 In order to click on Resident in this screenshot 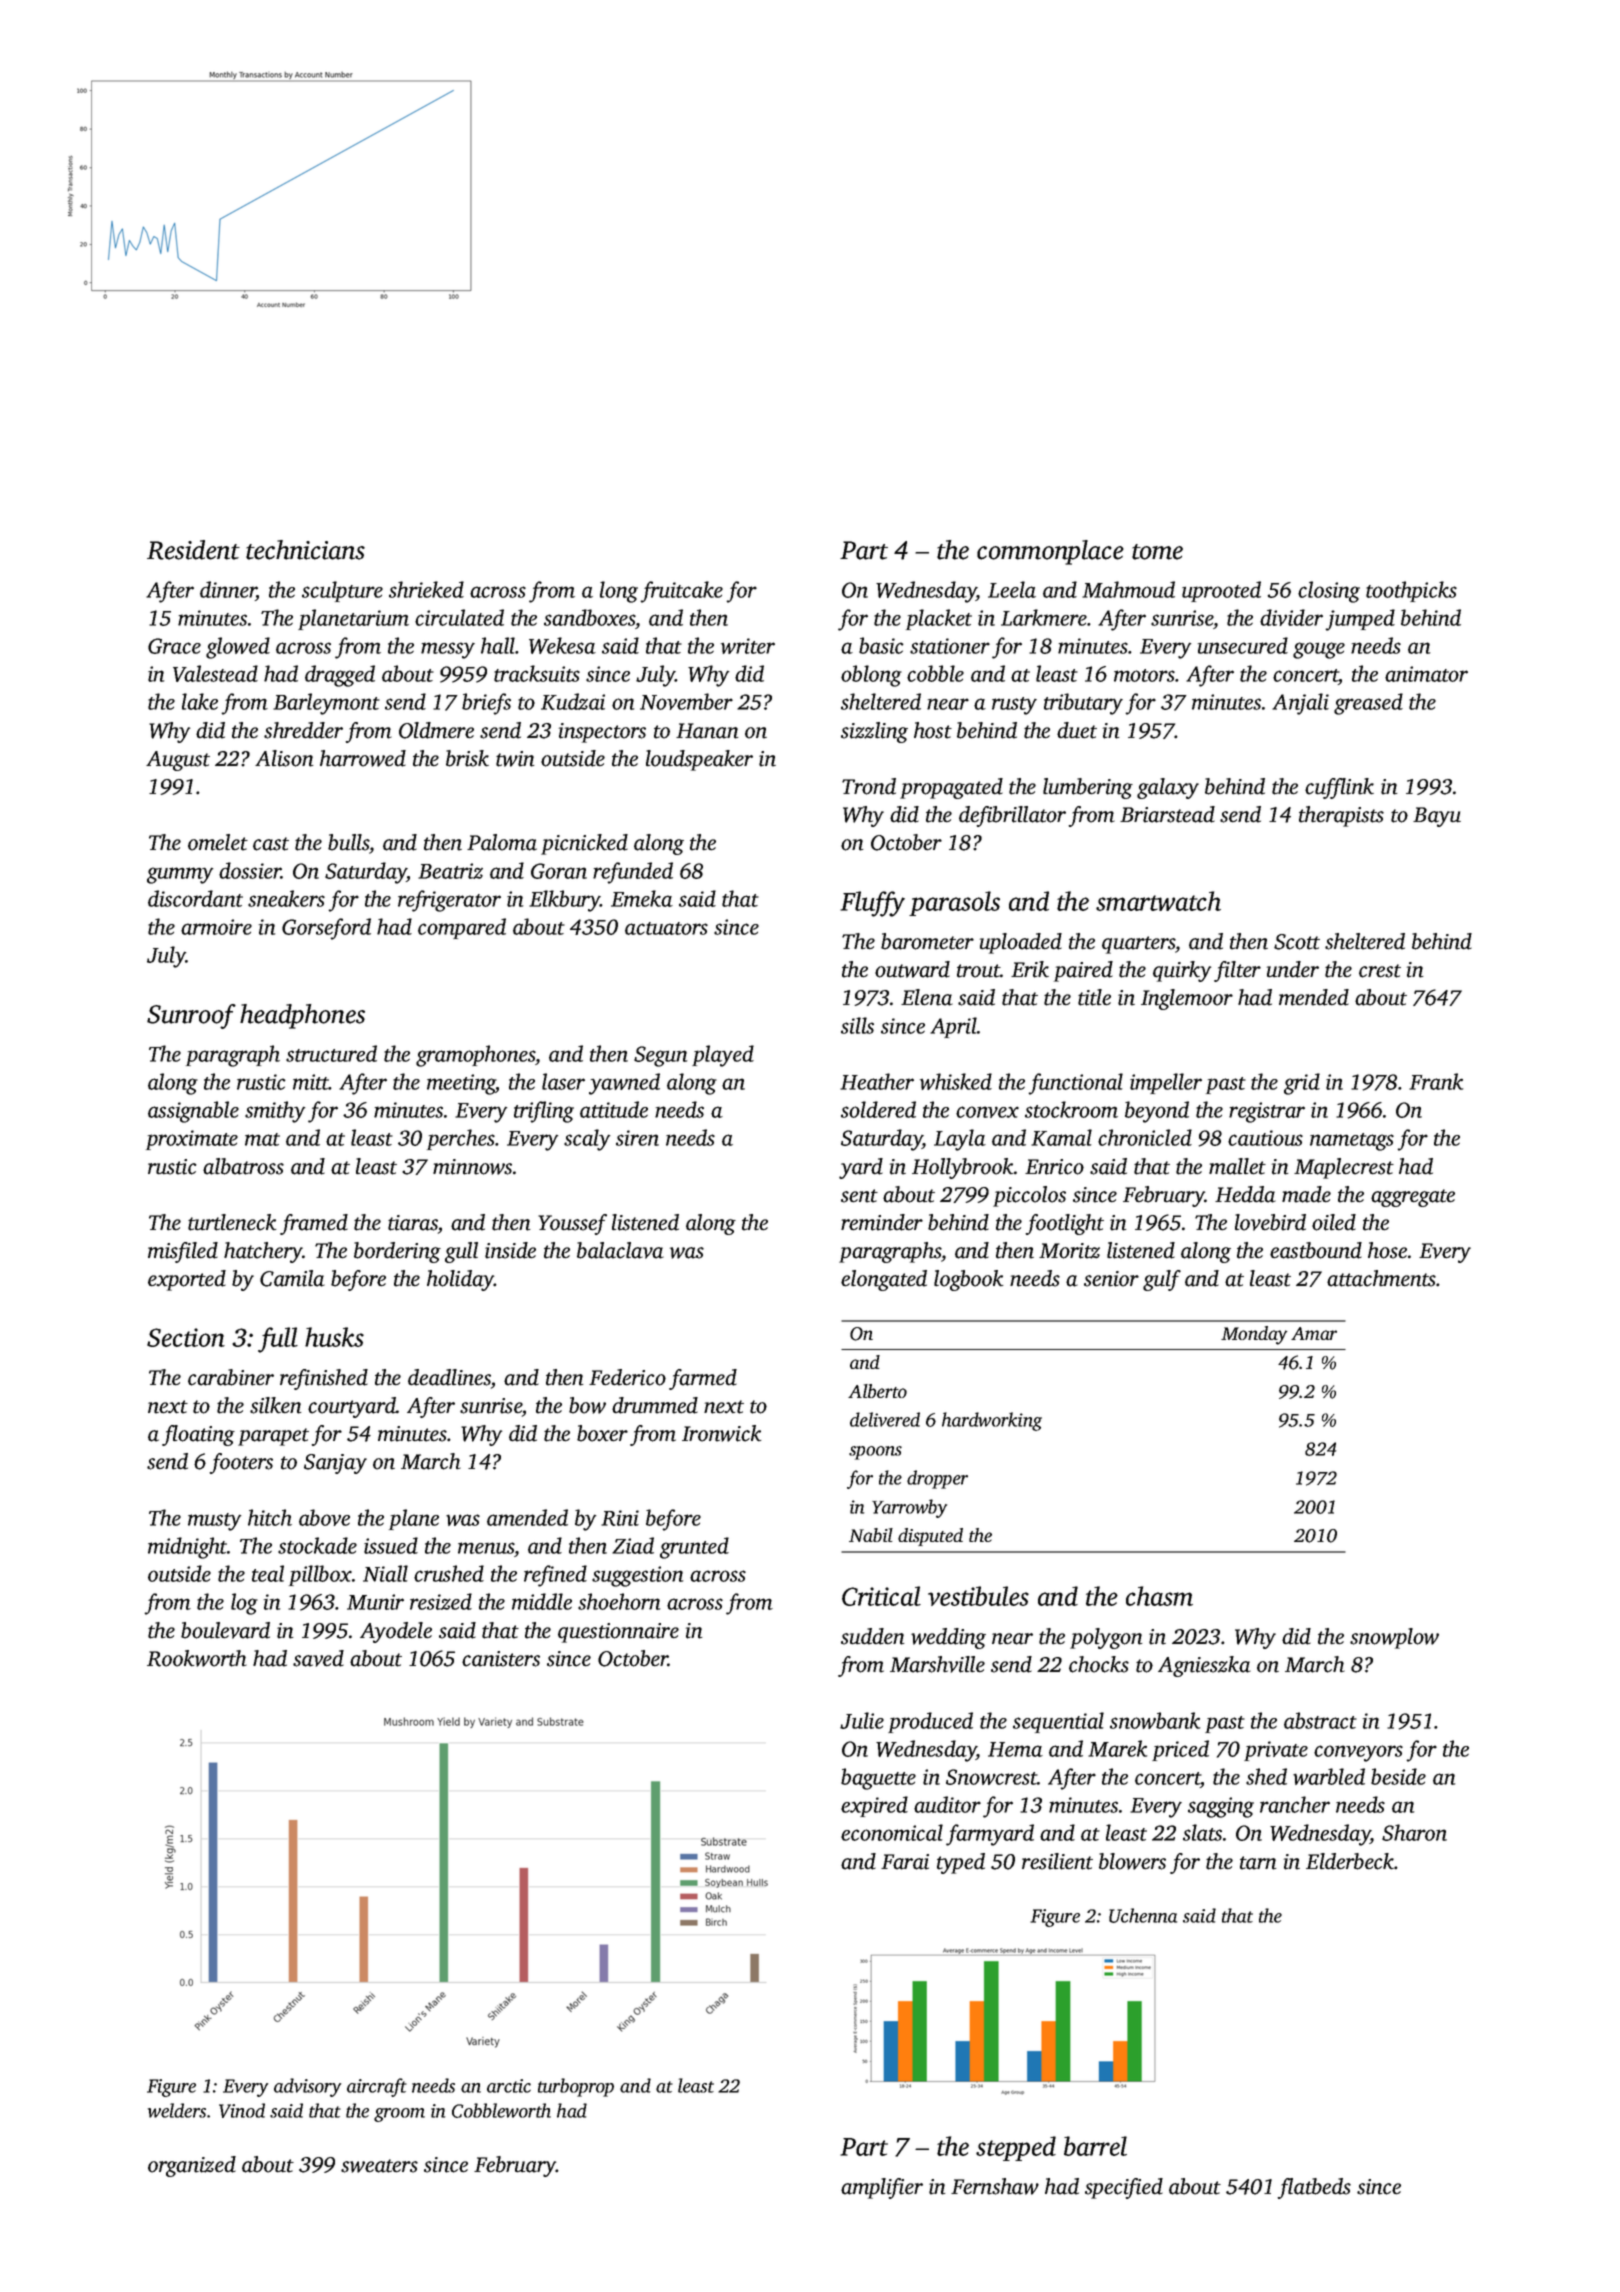, I will do `click(193, 550)`.
